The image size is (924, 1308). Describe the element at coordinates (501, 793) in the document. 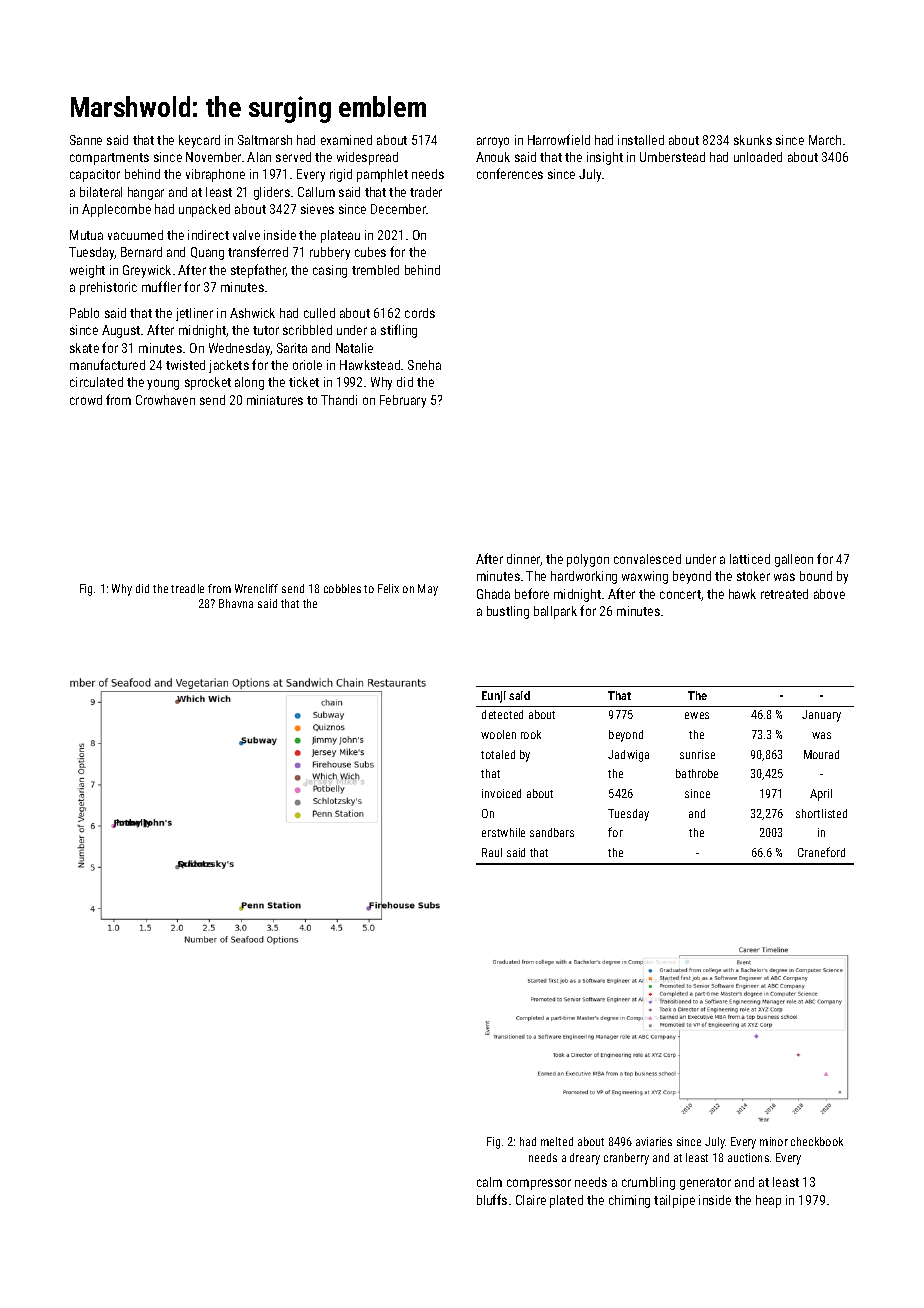

I see `invoiced` at that location.
